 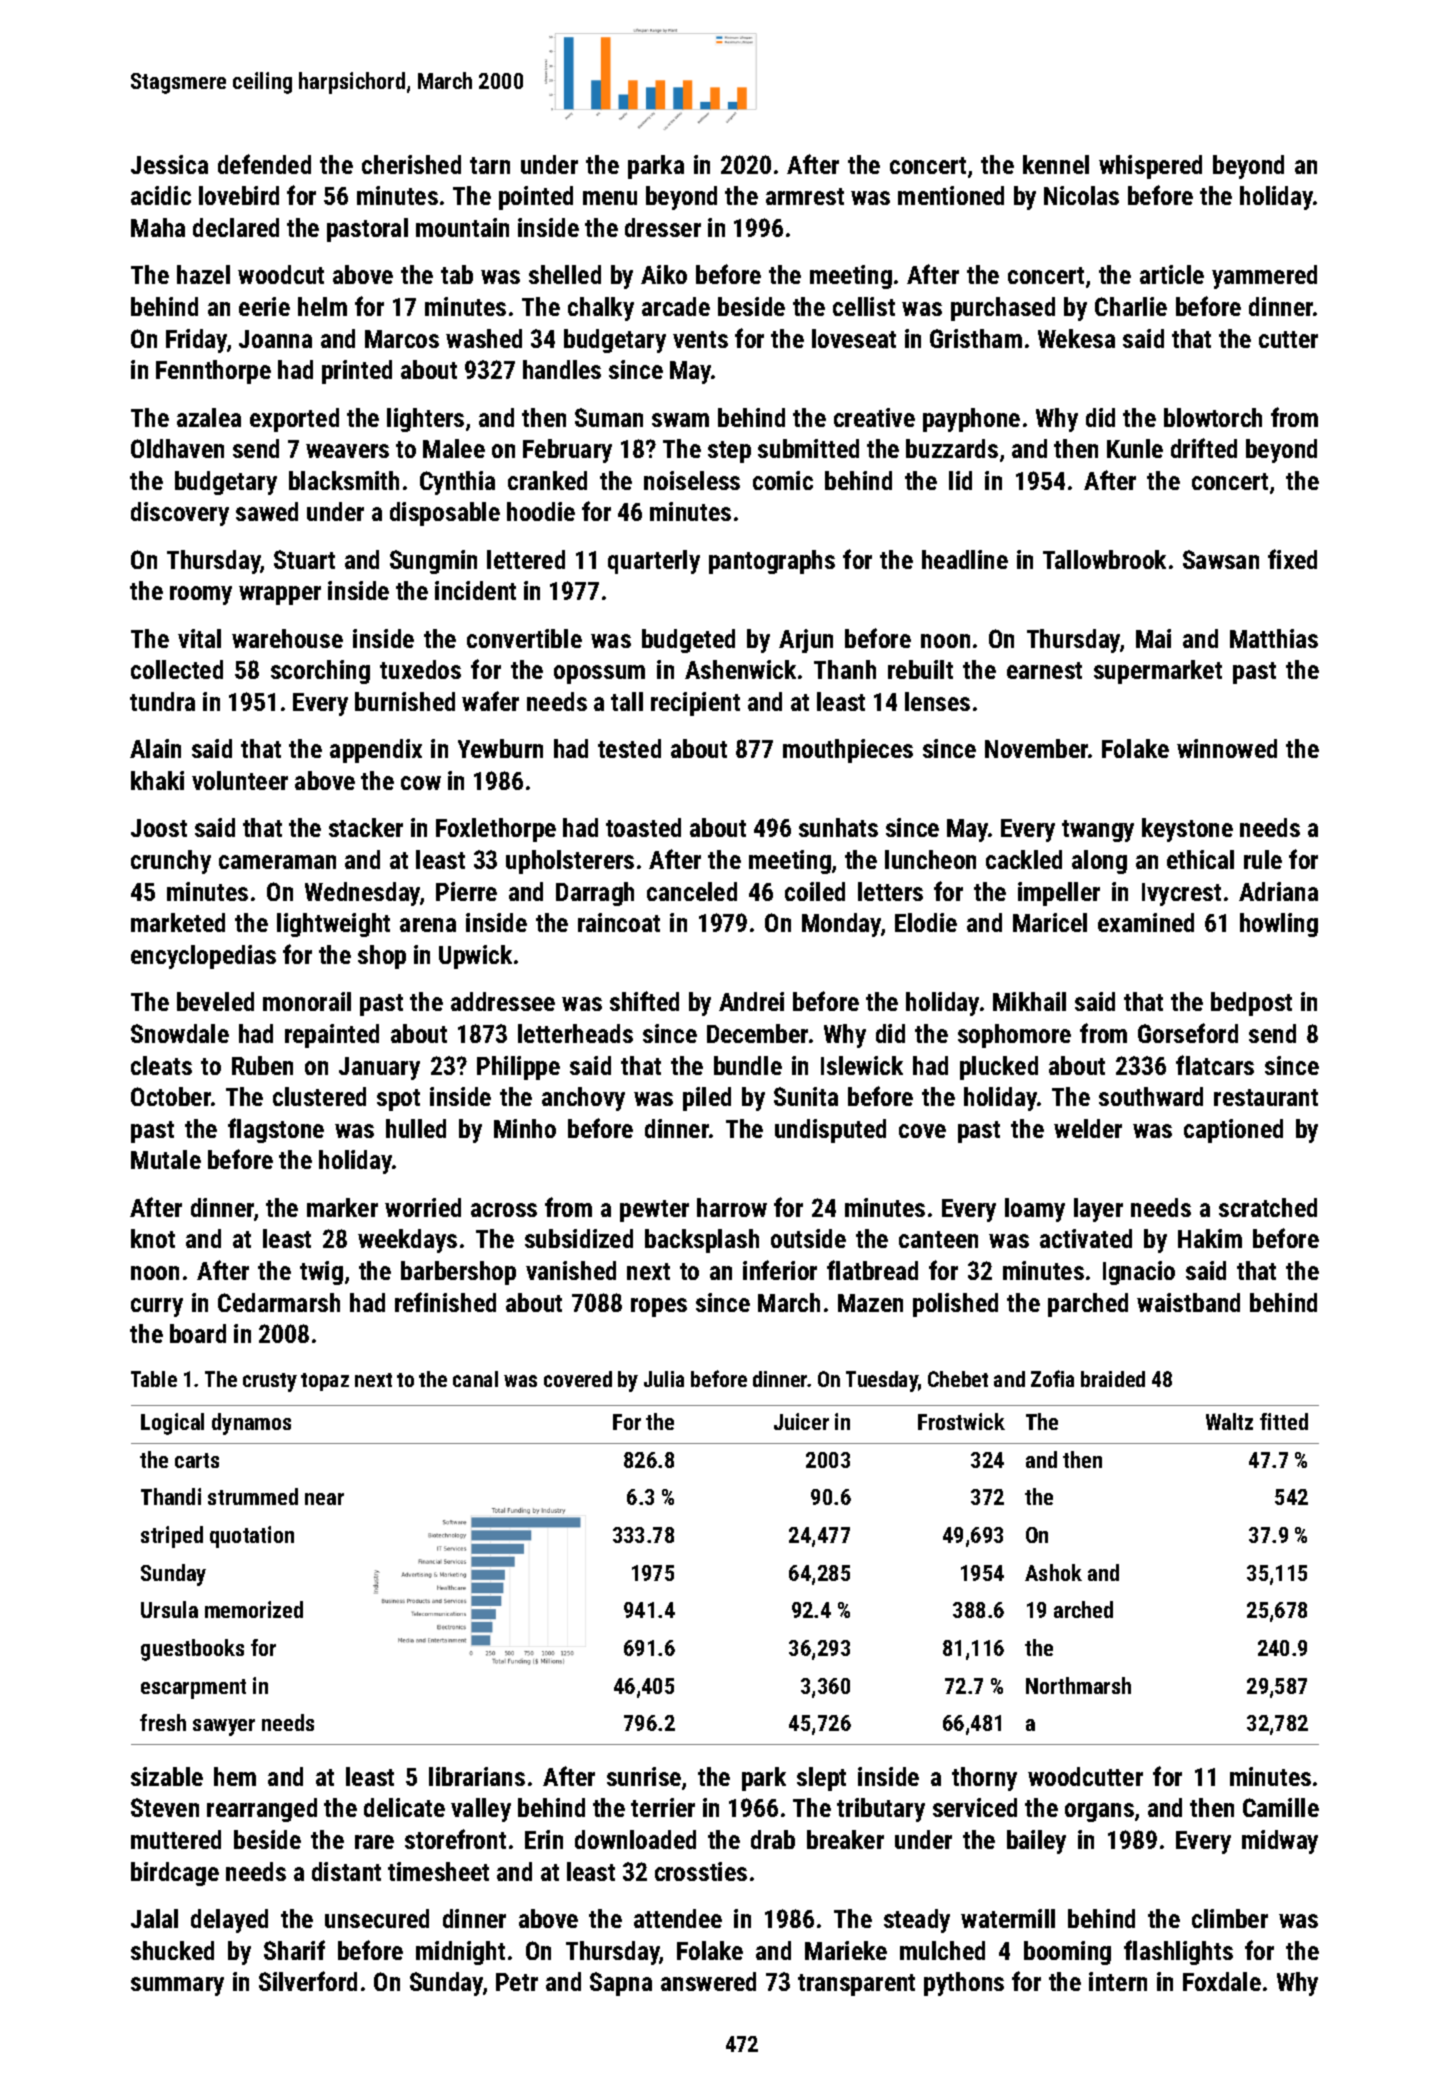 I want to click on stacker, so click(x=366, y=827).
